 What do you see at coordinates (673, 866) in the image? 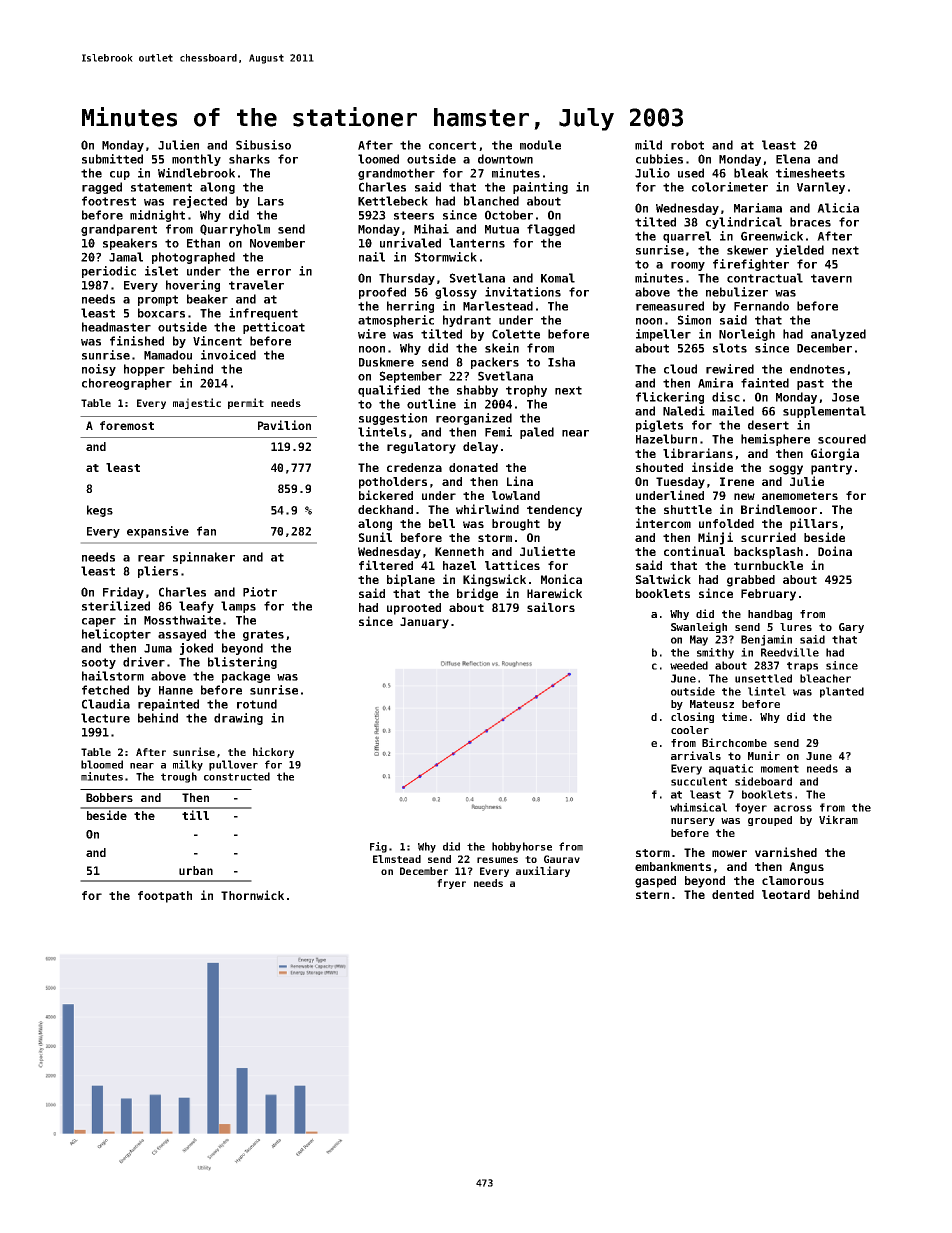
I see `embankments` at bounding box center [673, 866].
